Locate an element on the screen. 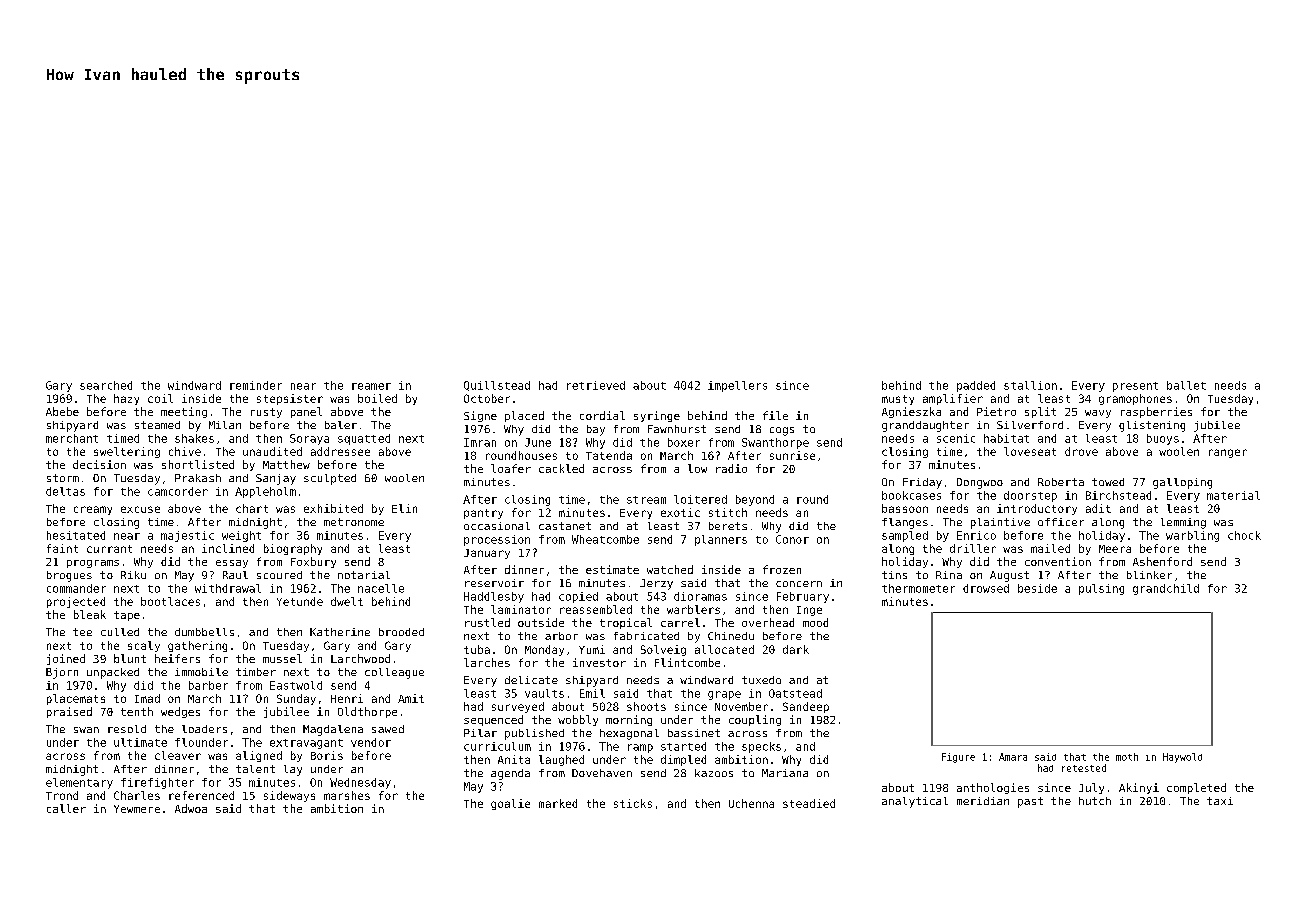  chock is located at coordinates (1244, 535).
